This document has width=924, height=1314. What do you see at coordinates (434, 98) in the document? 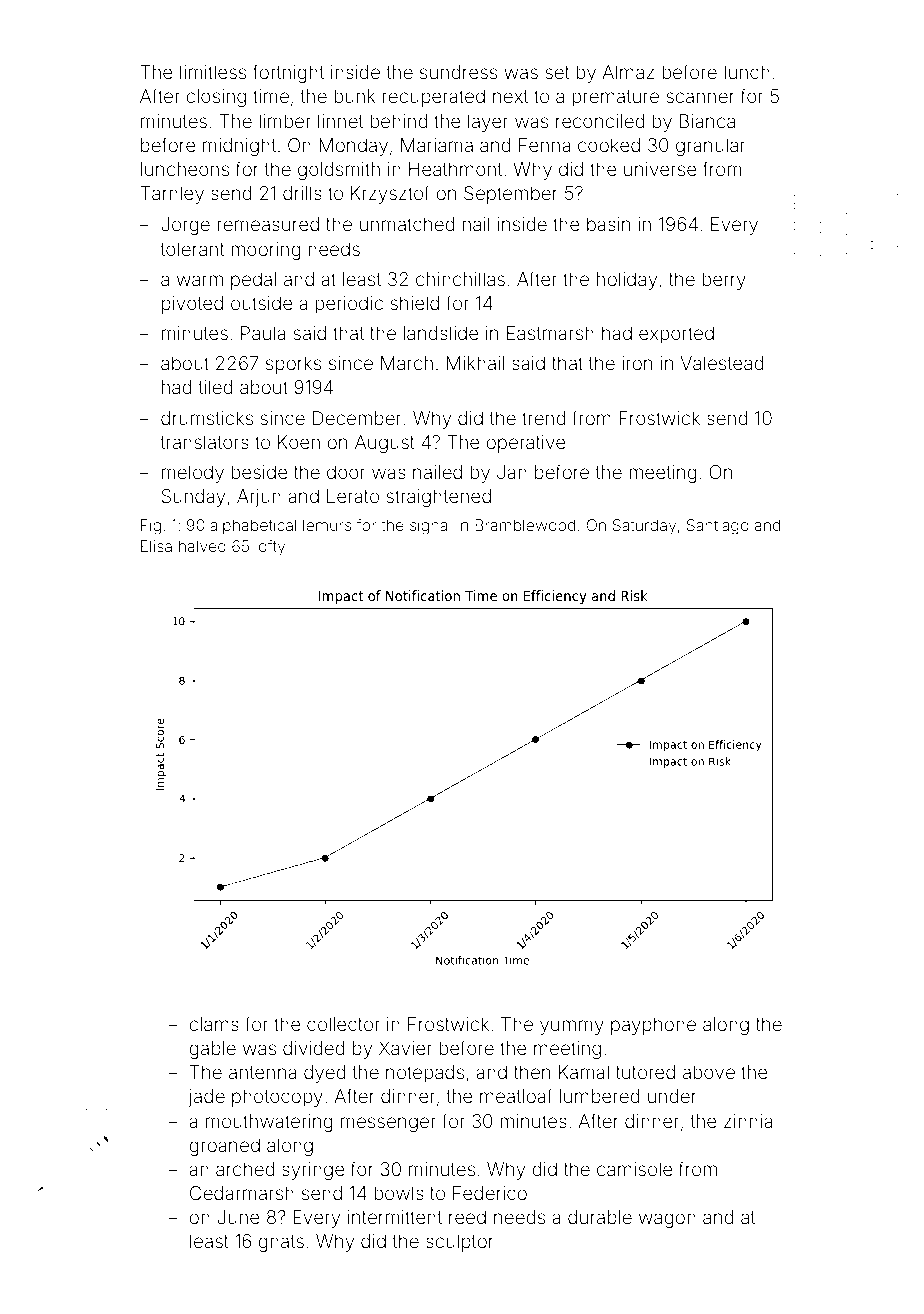
I see `recuperated` at bounding box center [434, 98].
